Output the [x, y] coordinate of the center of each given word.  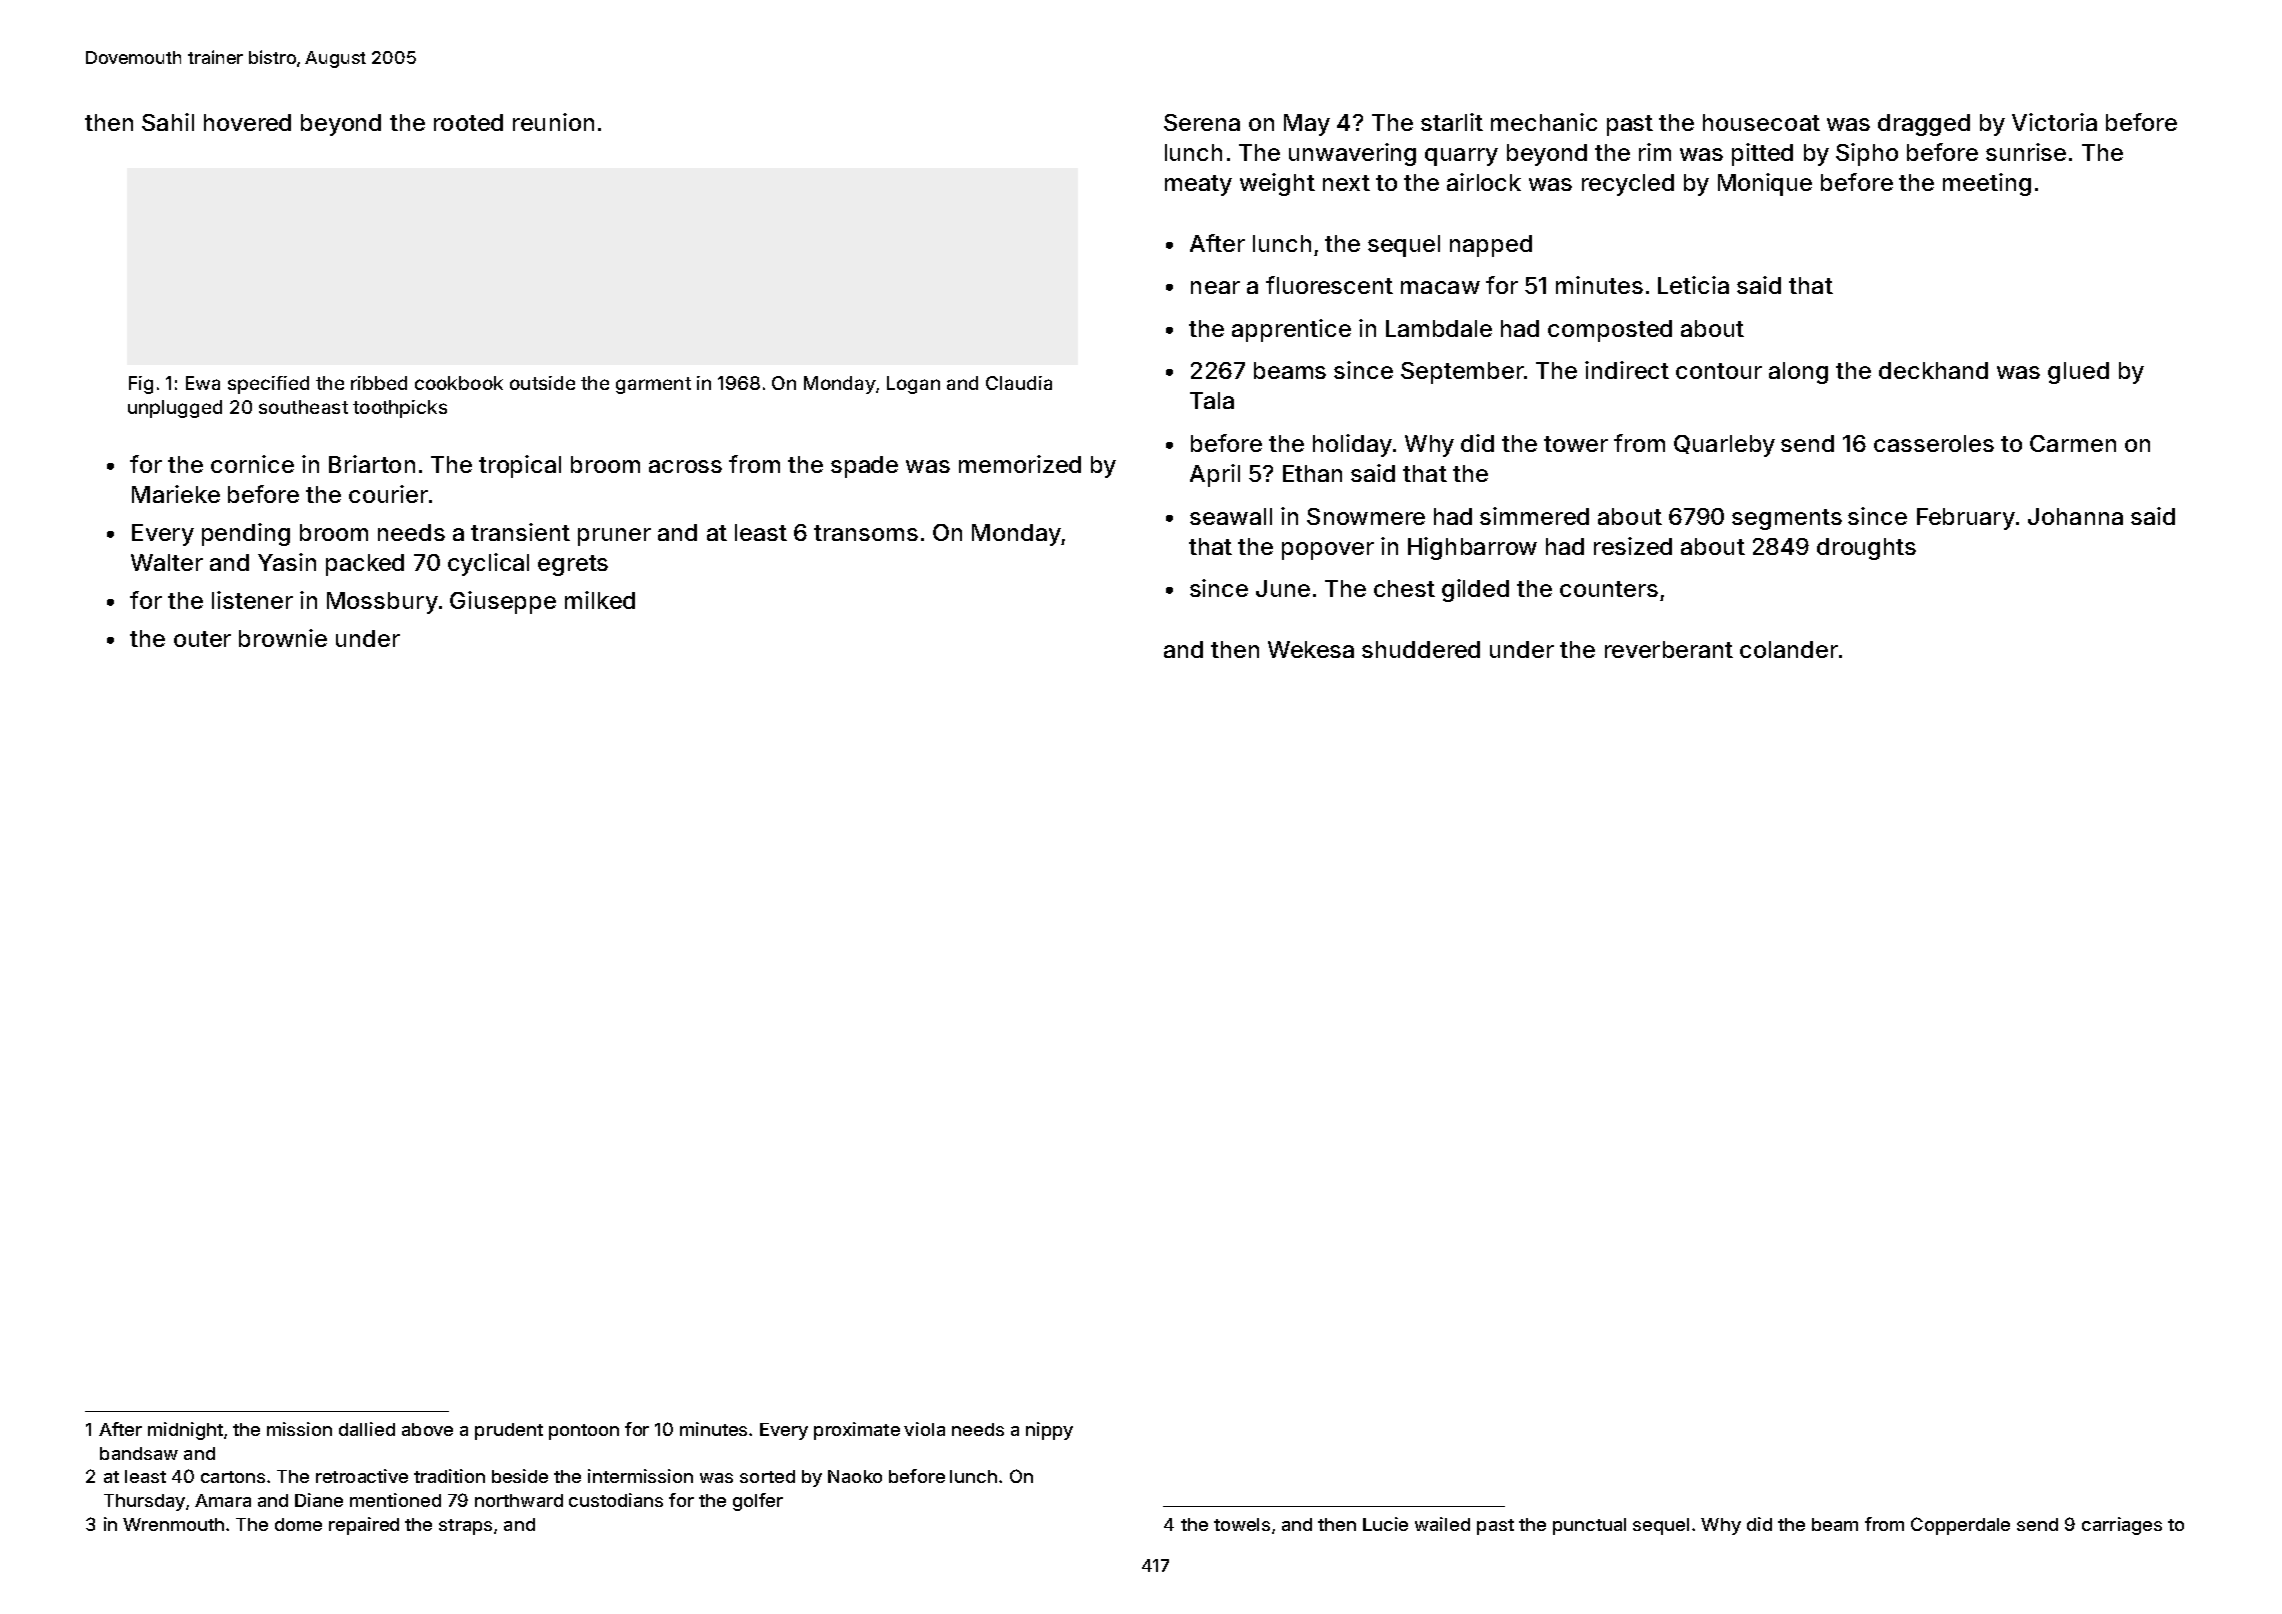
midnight [185, 1431]
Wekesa [1311, 649]
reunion [553, 122]
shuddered [1421, 649]
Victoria [2054, 122]
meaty [1198, 185]
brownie [283, 638]
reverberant [1669, 649]
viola [924, 1429]
